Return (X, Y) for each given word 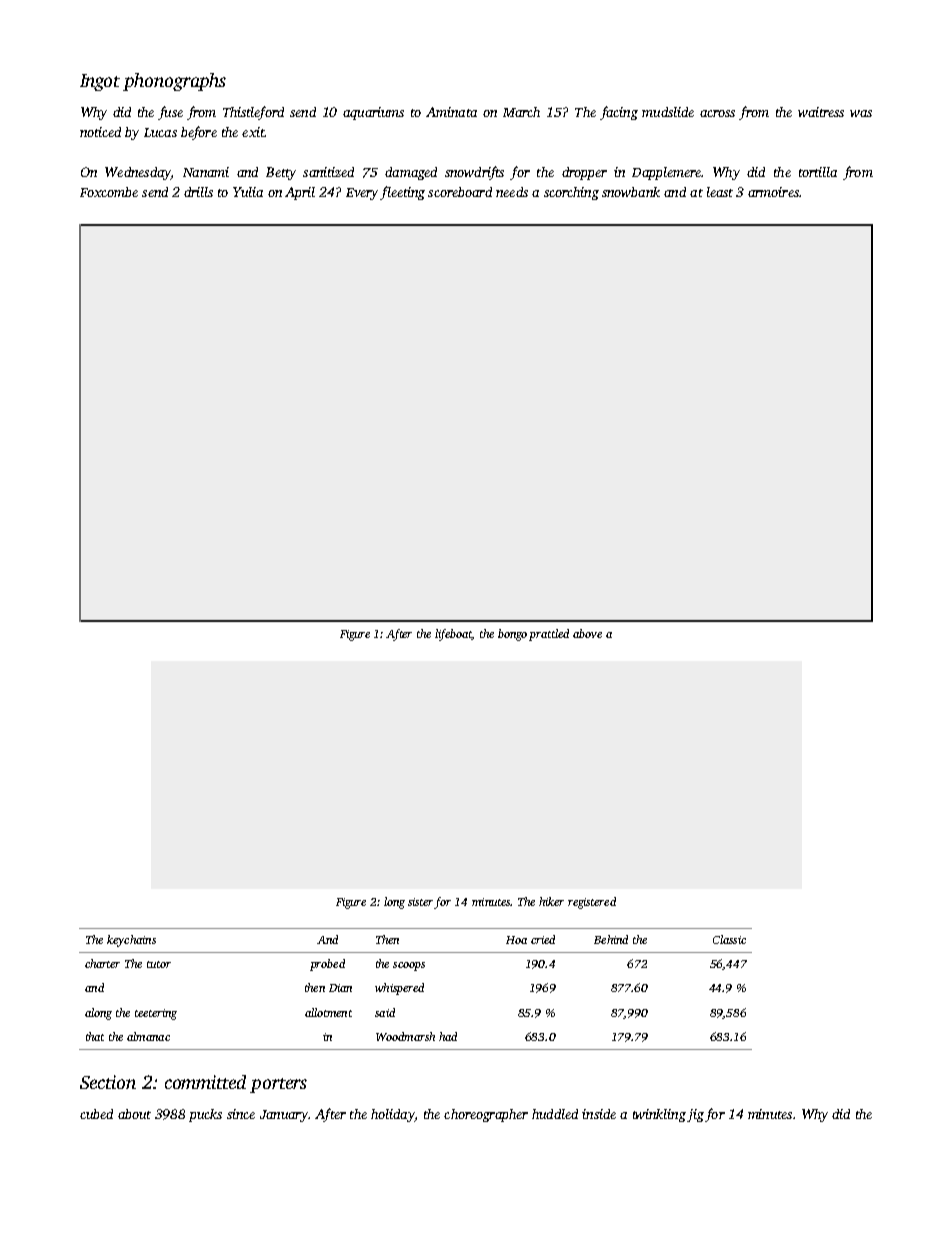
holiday (392, 1115)
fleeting (402, 193)
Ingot (100, 82)
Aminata (451, 112)
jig (695, 1115)
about (134, 1114)
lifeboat (453, 635)
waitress (821, 112)
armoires (773, 192)
